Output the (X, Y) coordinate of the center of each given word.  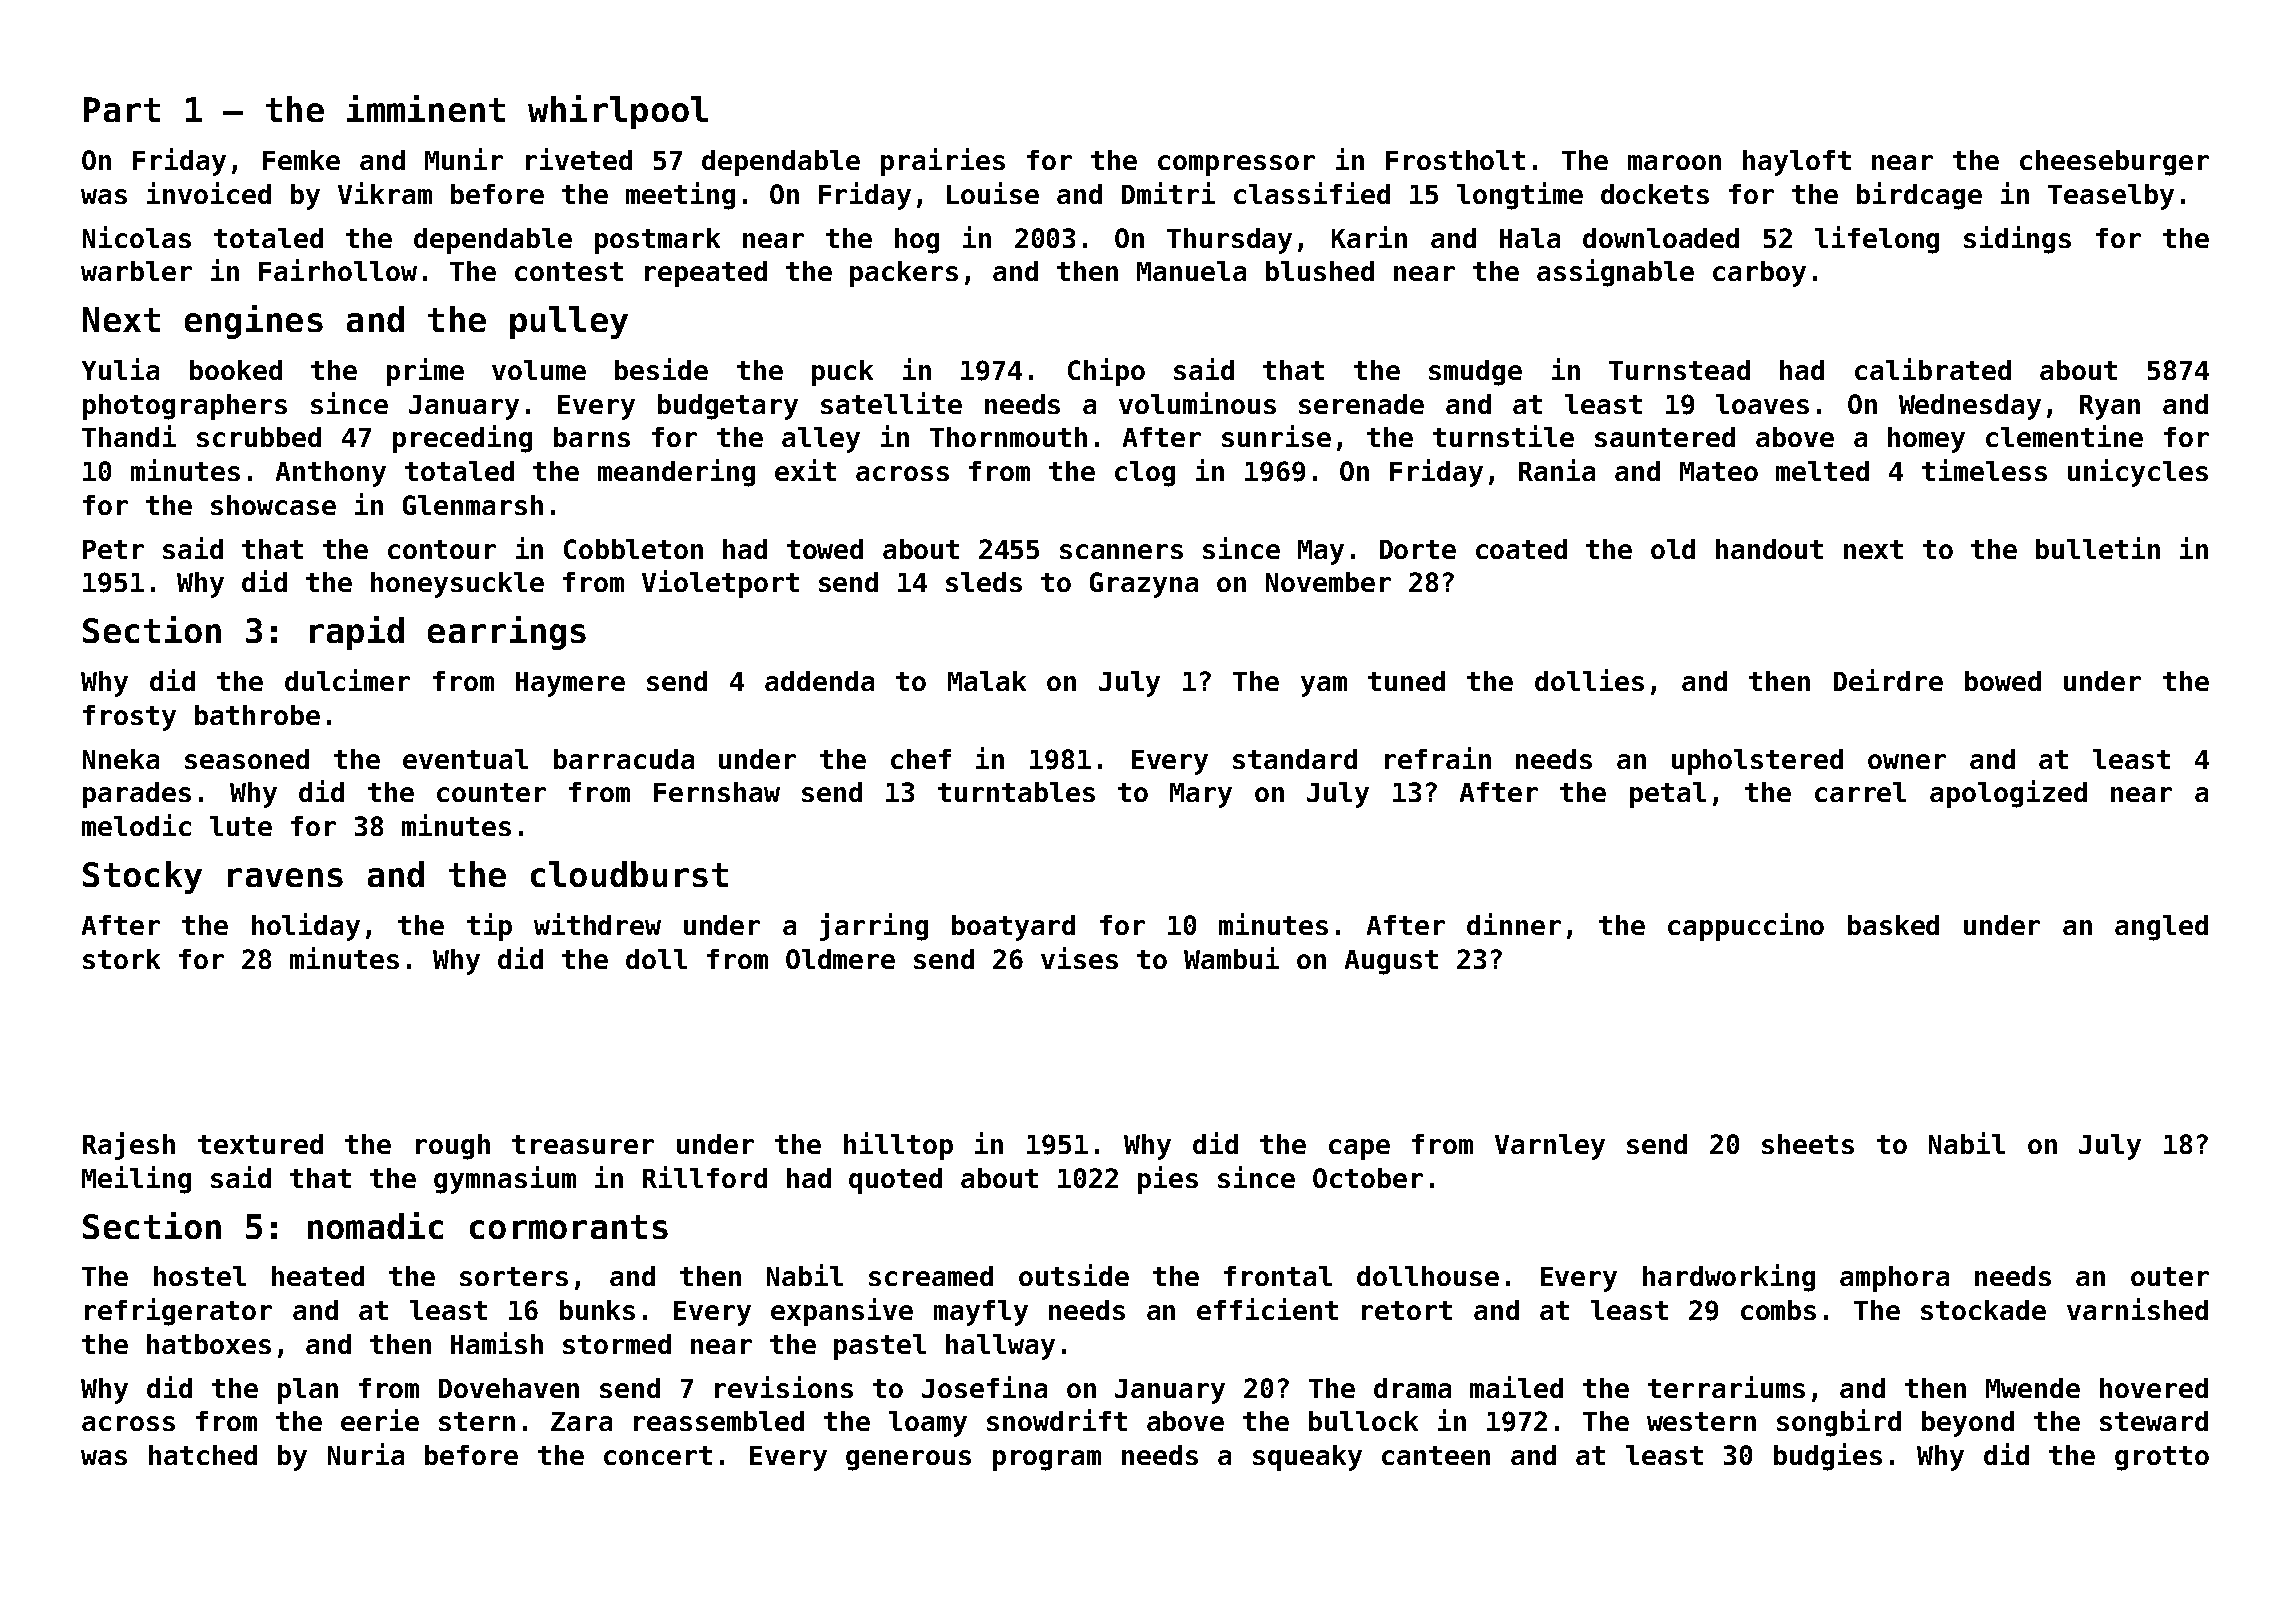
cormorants (569, 1227)
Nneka (121, 759)
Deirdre (1888, 680)
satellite (891, 403)
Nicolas (137, 237)
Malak (987, 681)
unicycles (2138, 473)
